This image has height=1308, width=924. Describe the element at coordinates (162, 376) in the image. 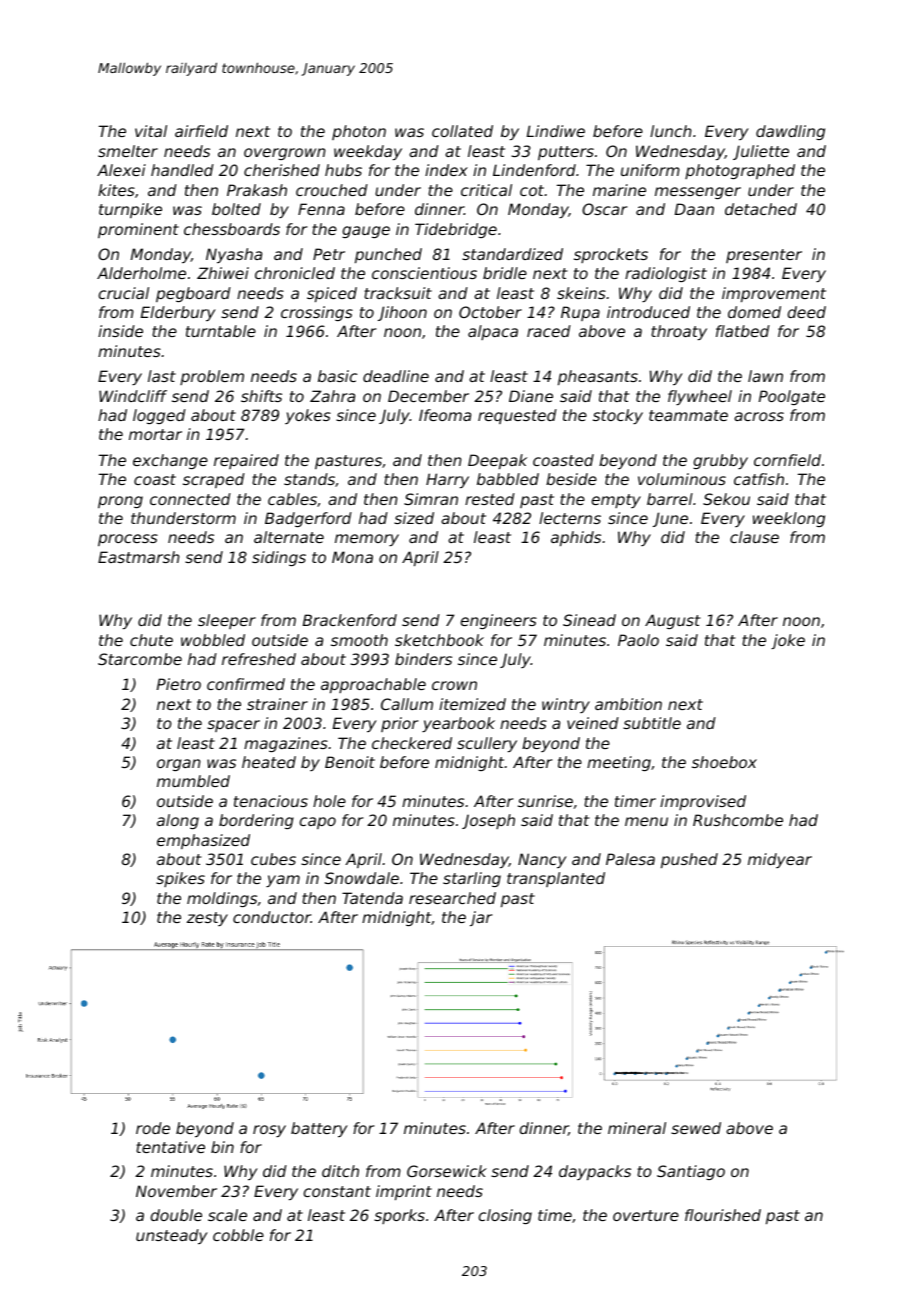

I see `last` at that location.
